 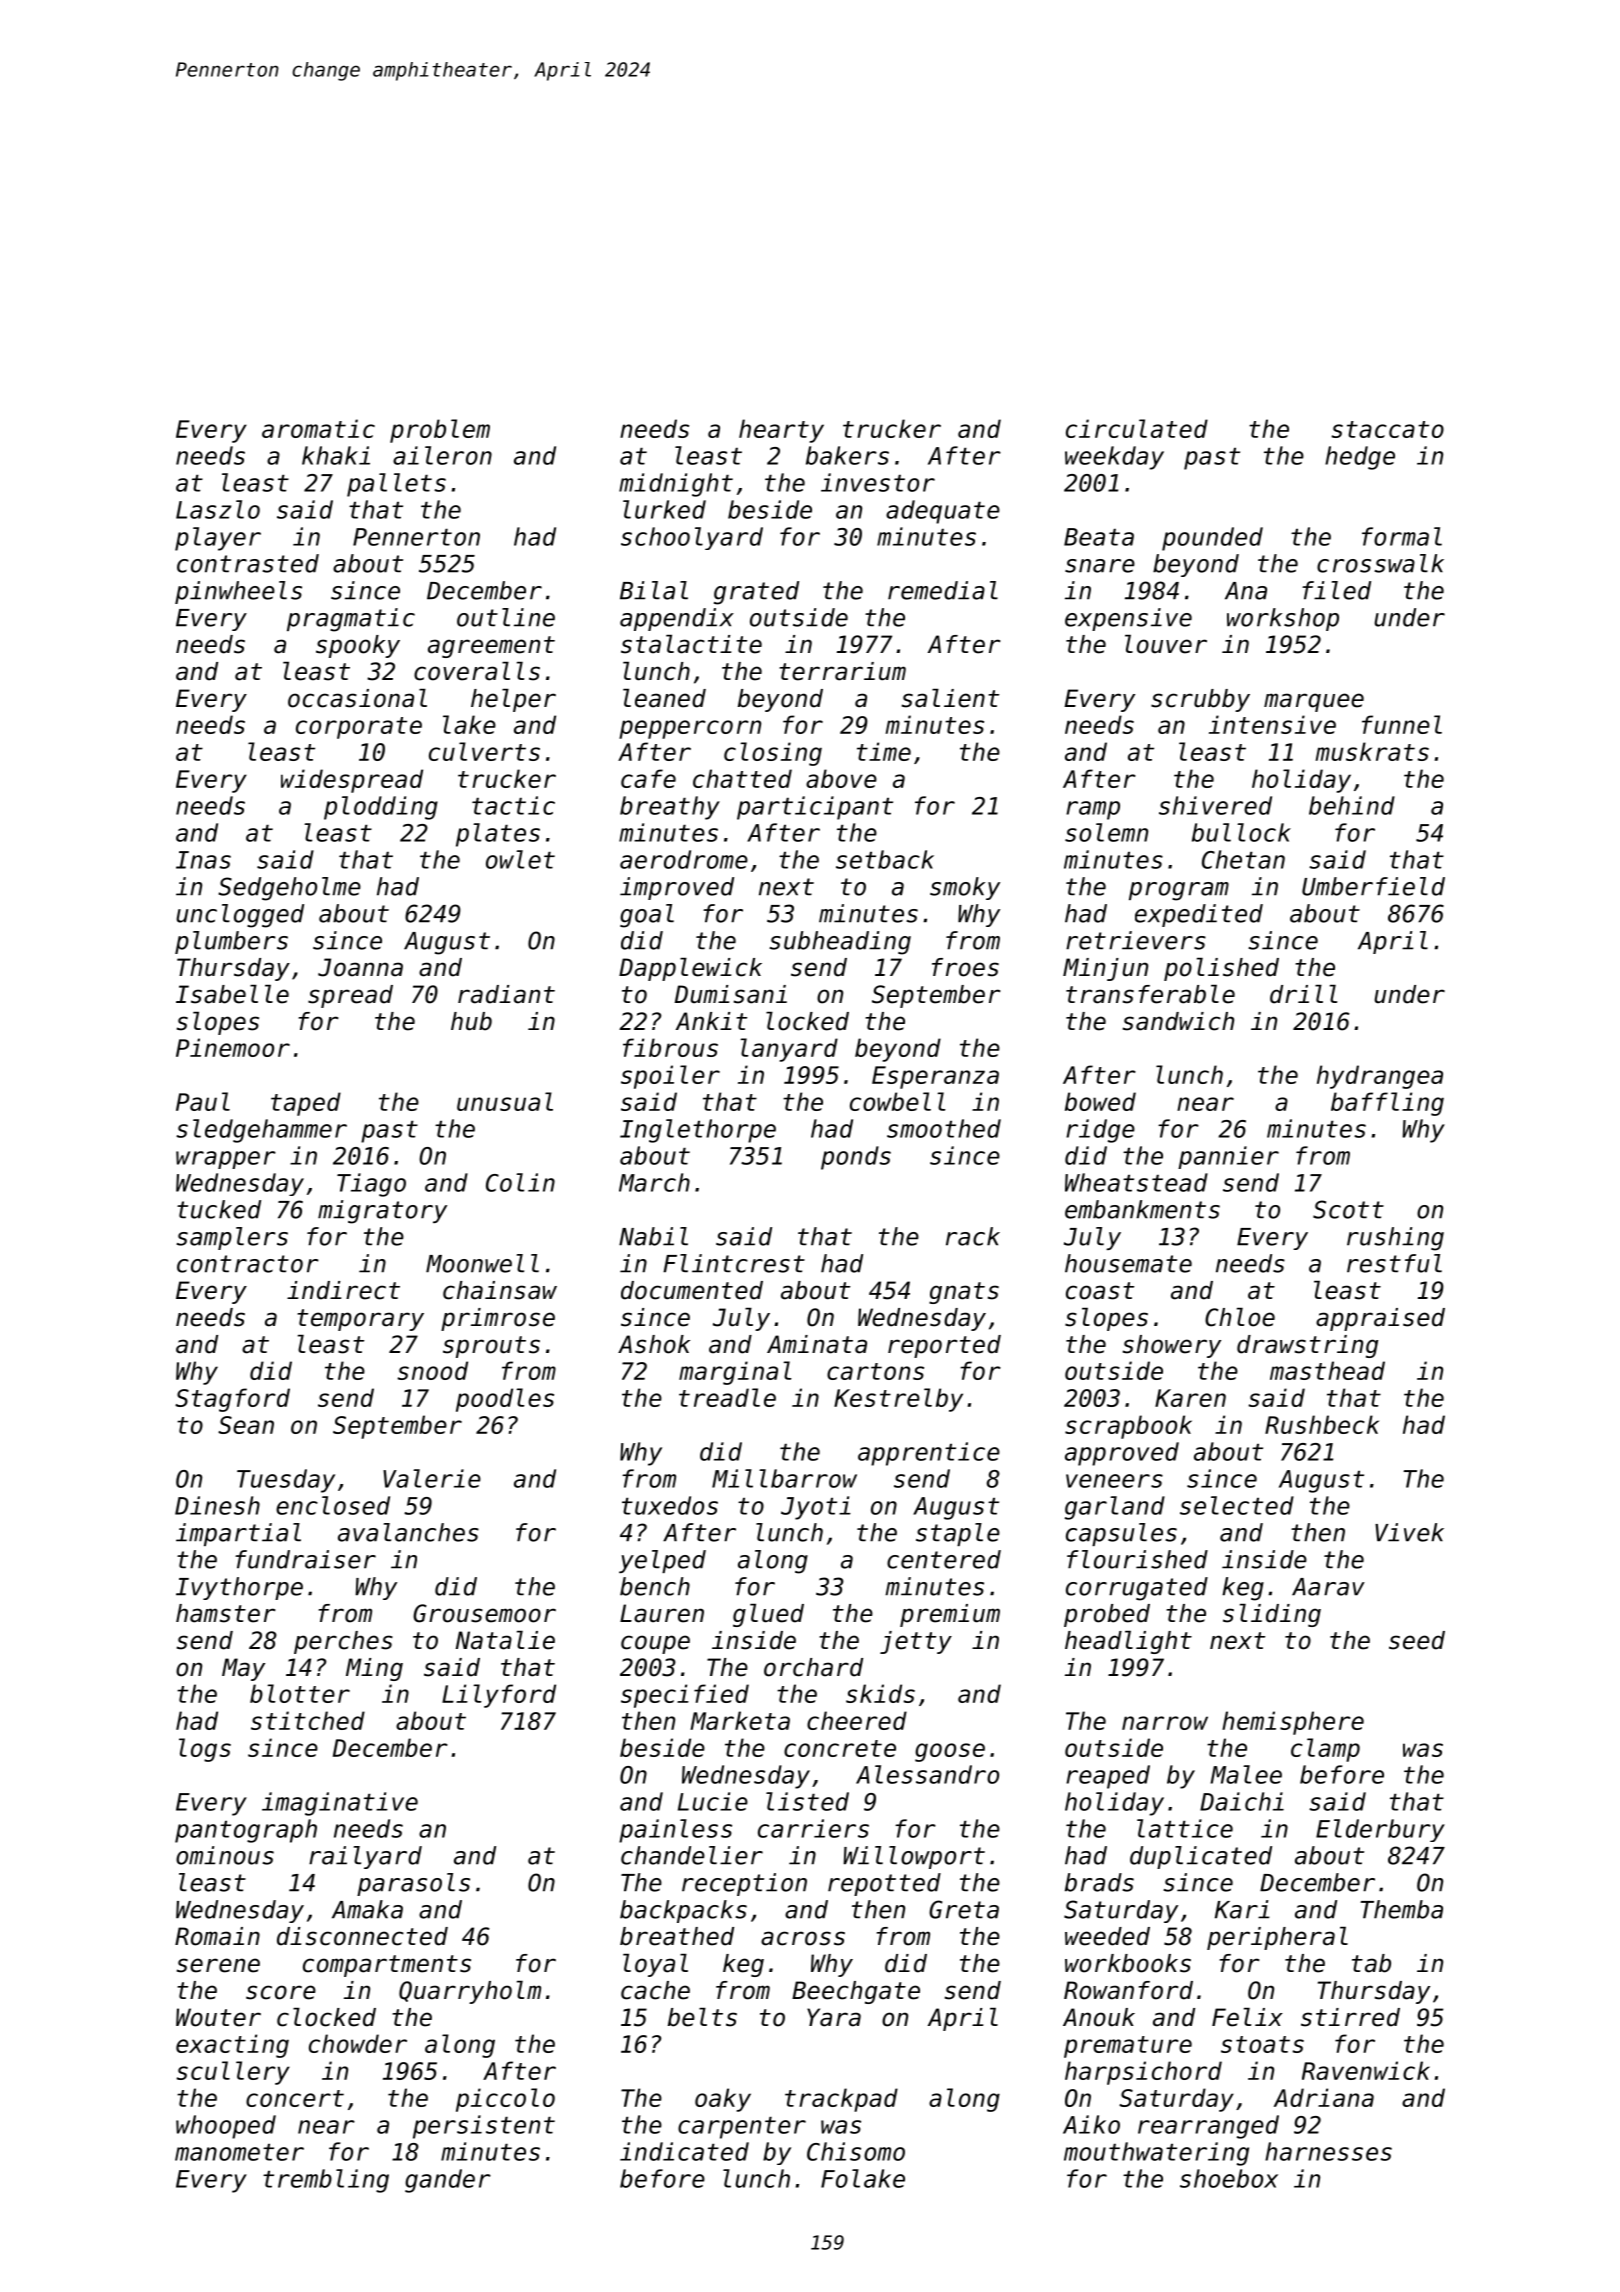 I want to click on gander, so click(x=448, y=2181).
